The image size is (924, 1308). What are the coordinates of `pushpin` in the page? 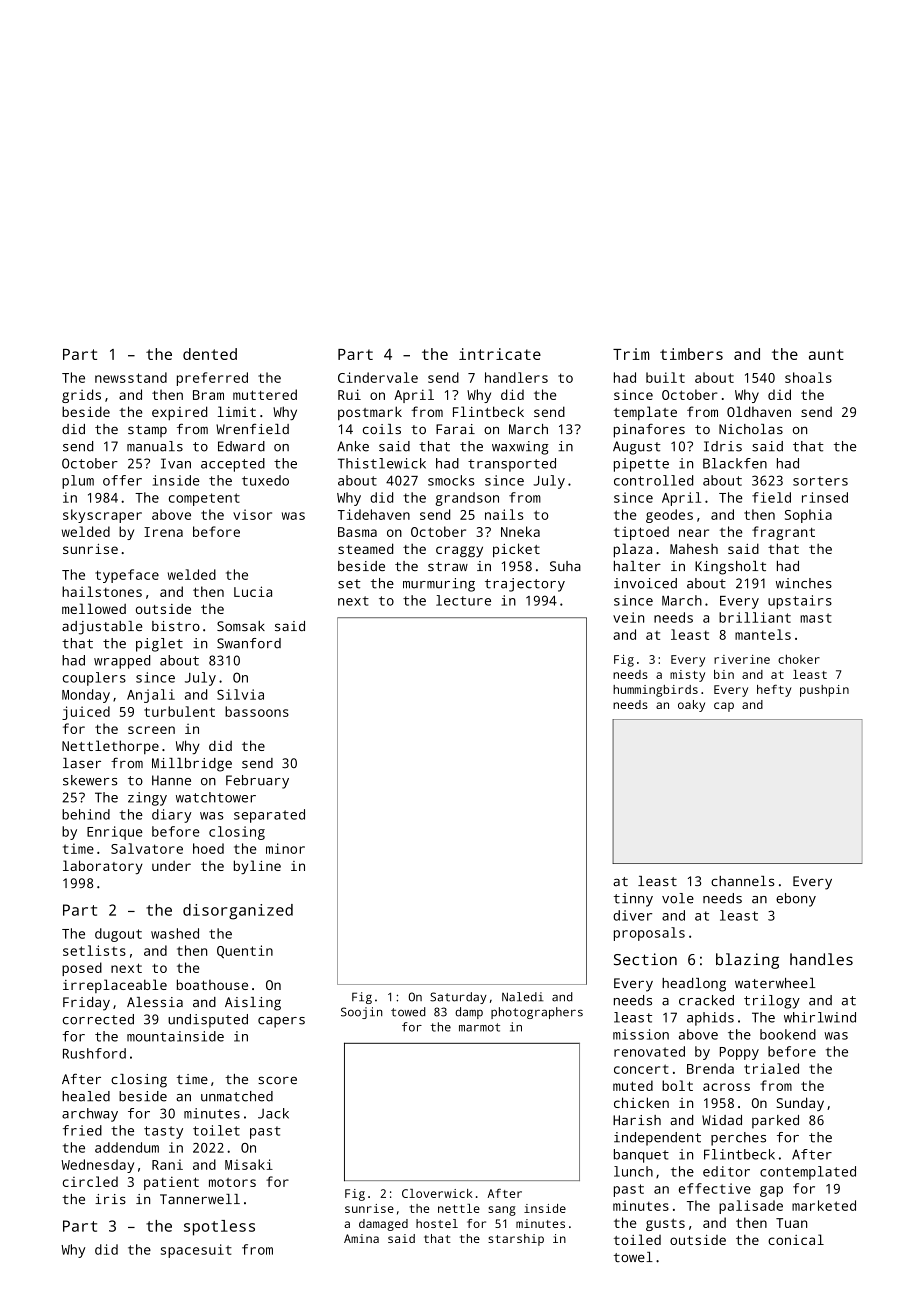 It's located at (824, 691).
